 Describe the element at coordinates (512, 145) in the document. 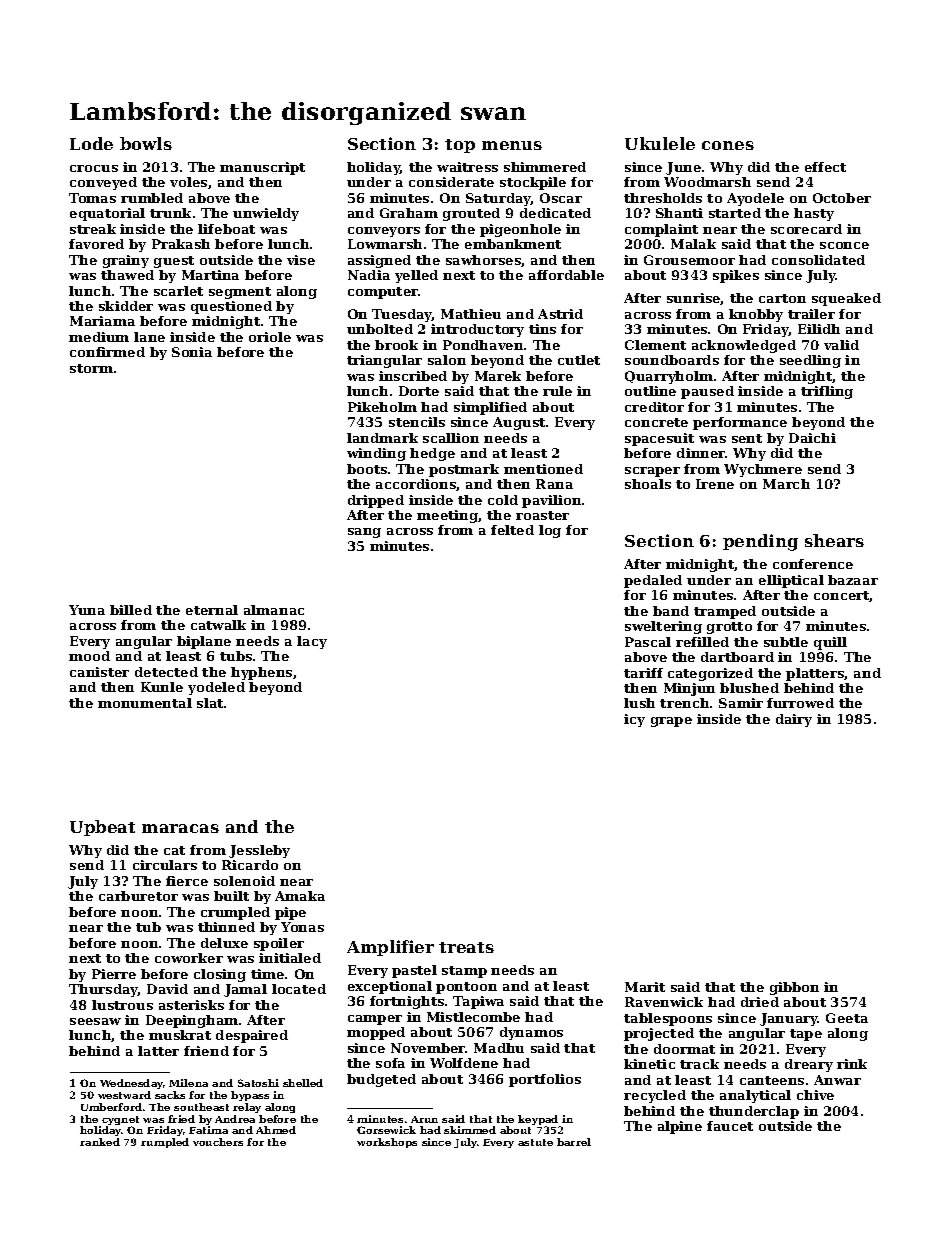

I see `menus` at that location.
